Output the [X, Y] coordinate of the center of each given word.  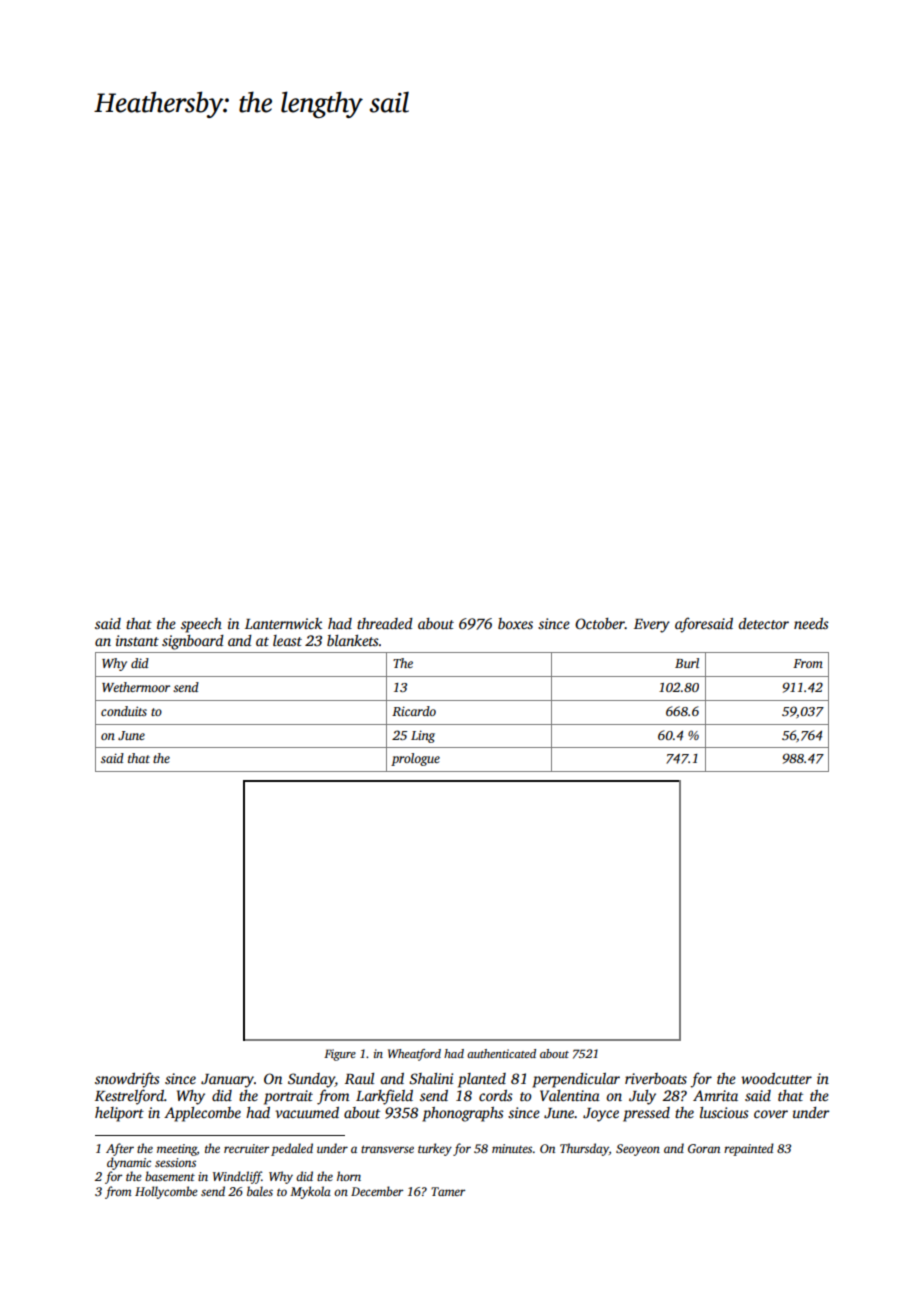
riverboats [656, 1078]
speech [201, 625]
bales [260, 1191]
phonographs [463, 1114]
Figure [340, 1055]
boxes [515, 623]
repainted [749, 1149]
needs [811, 623]
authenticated [501, 1053]
